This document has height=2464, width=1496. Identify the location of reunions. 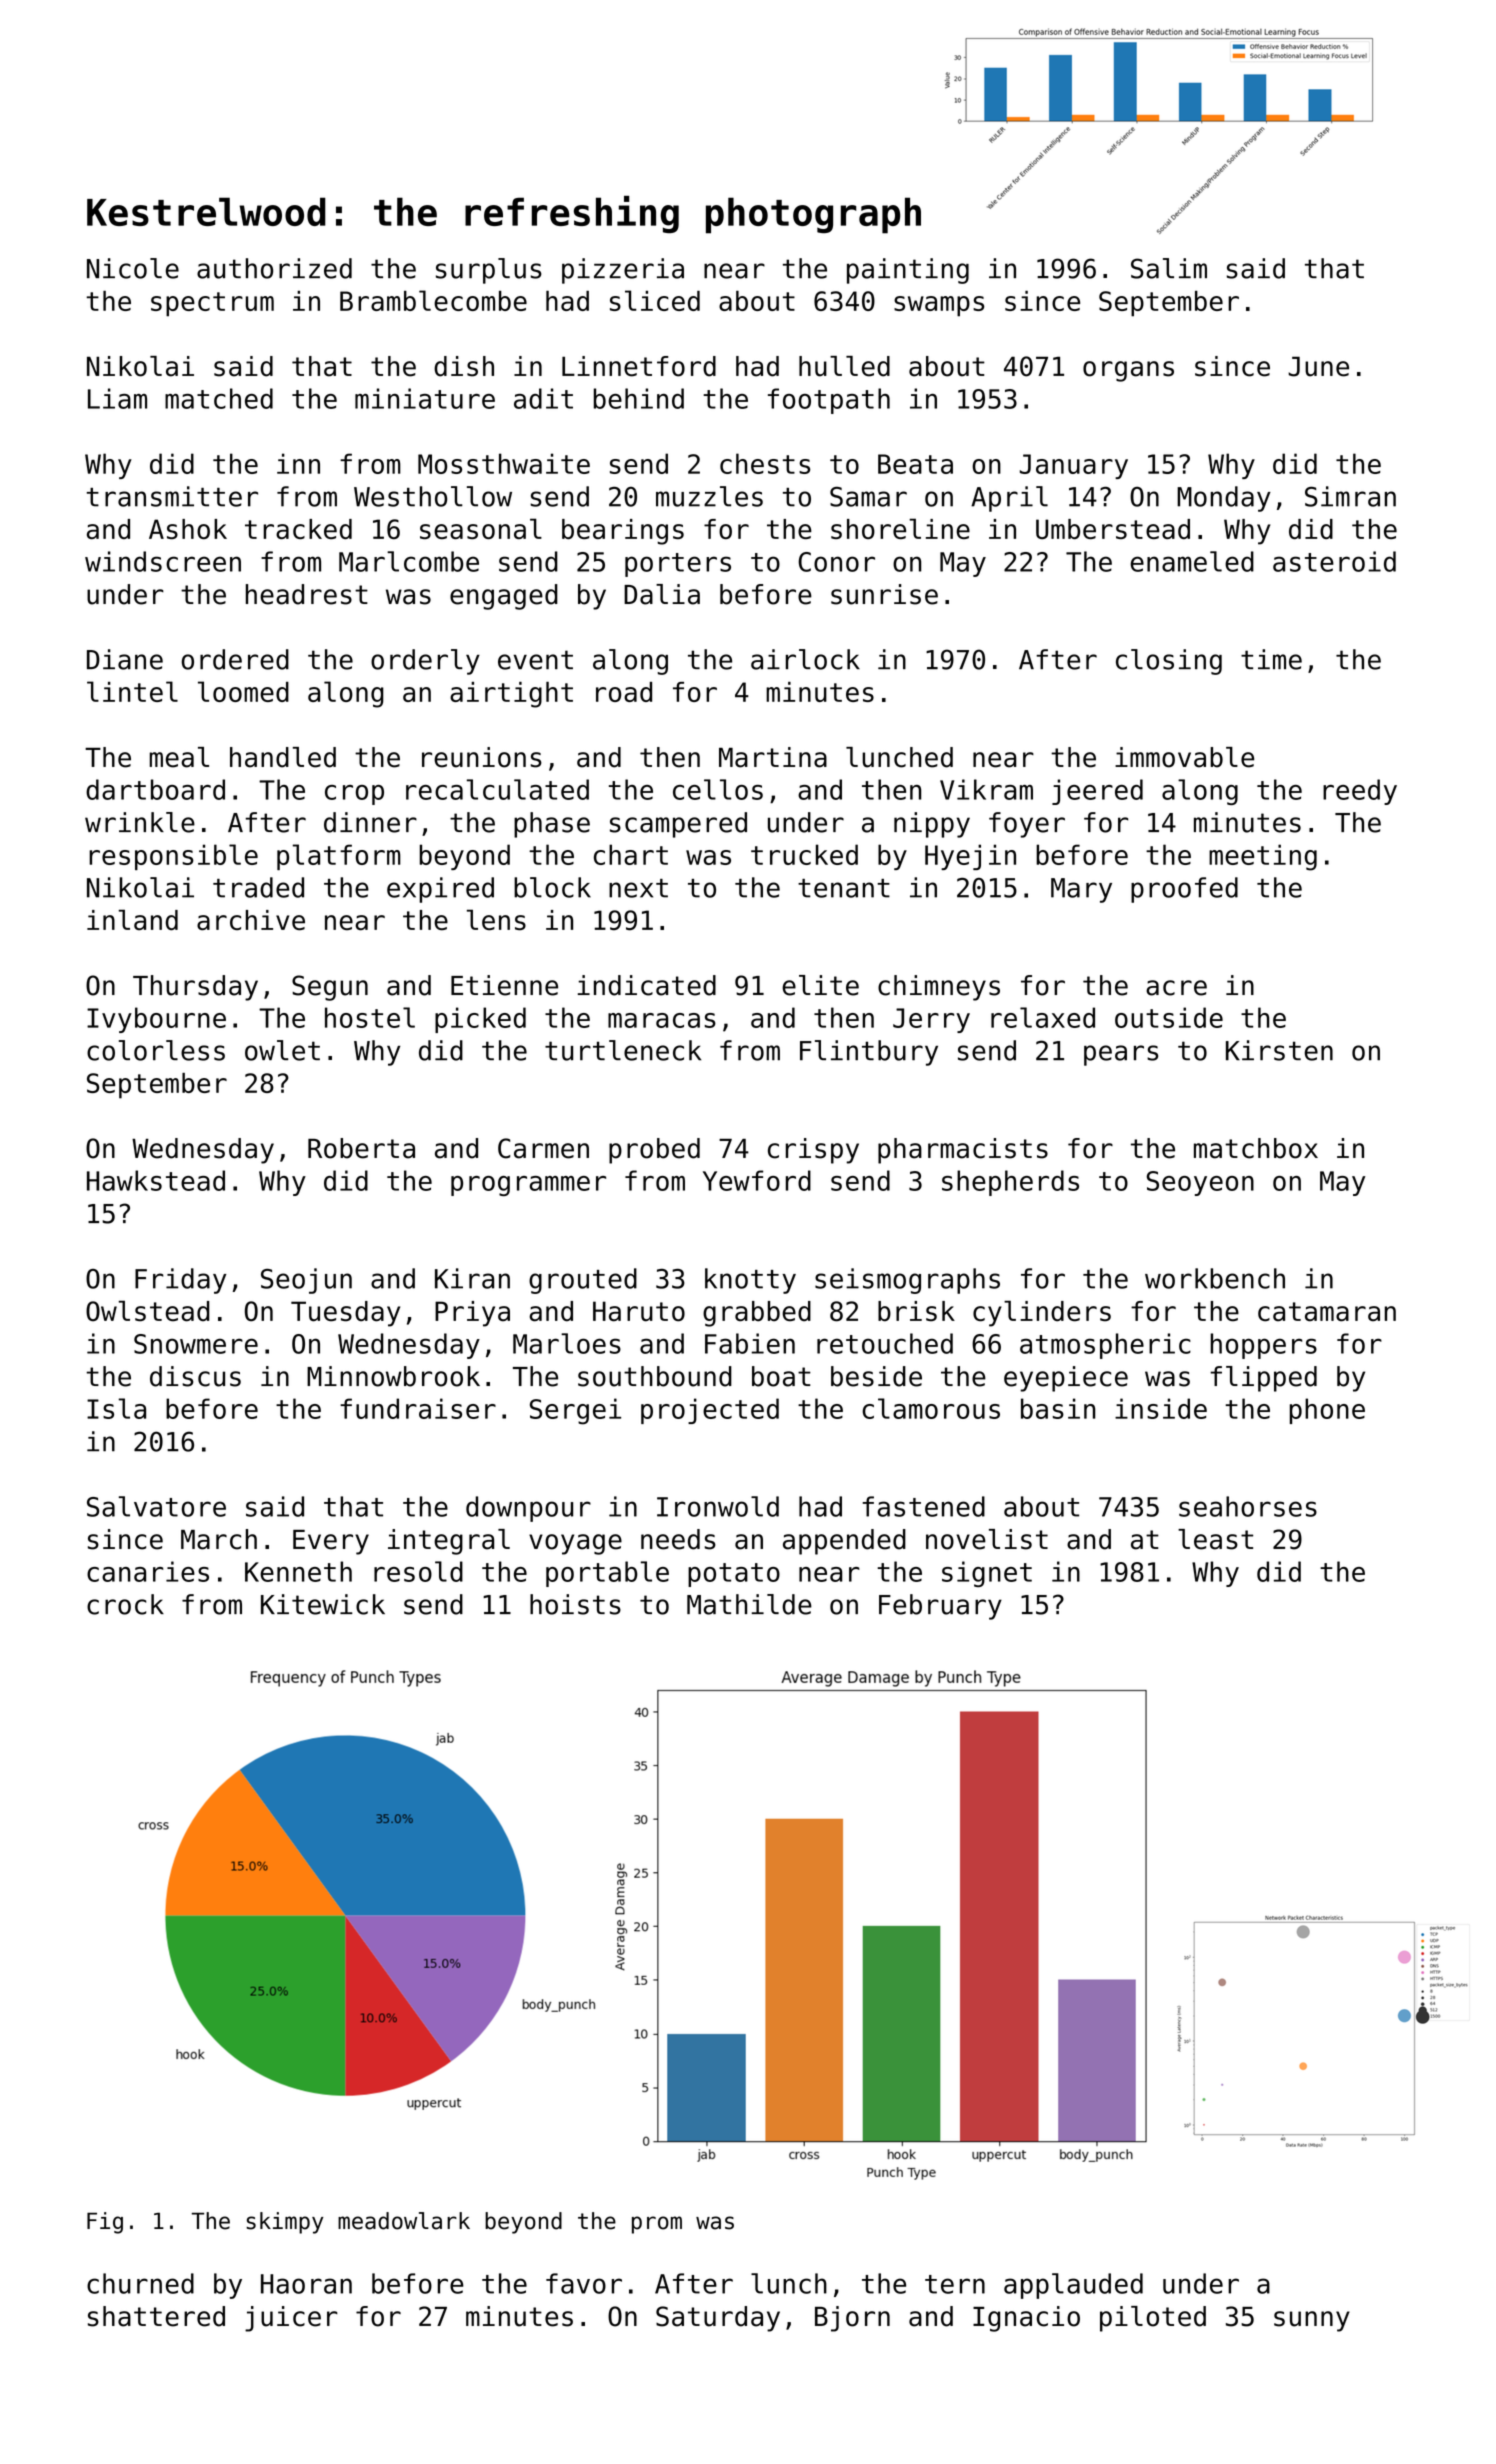
(482, 757).
